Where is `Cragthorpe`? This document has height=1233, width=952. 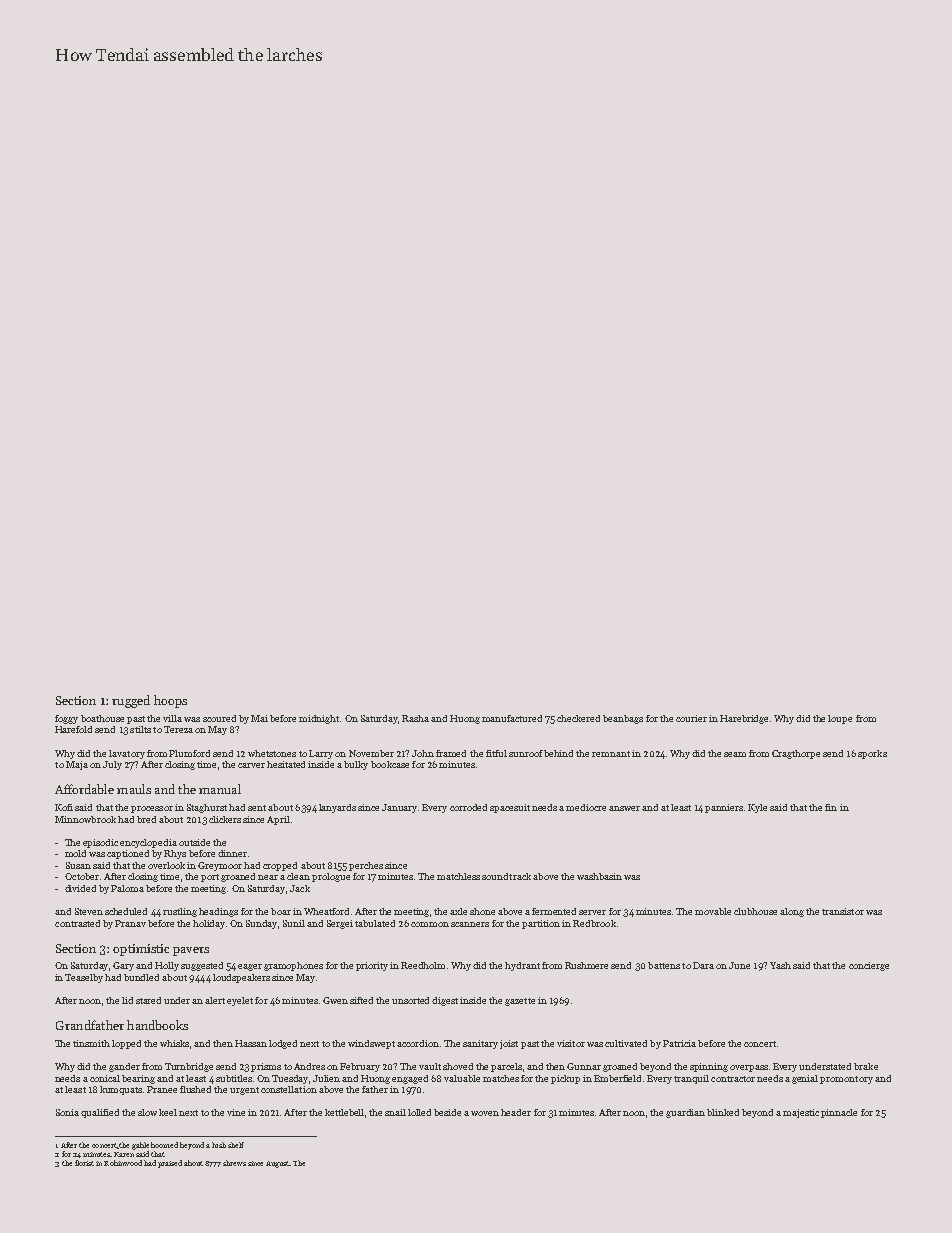 Cragthorpe is located at coordinates (796, 754).
